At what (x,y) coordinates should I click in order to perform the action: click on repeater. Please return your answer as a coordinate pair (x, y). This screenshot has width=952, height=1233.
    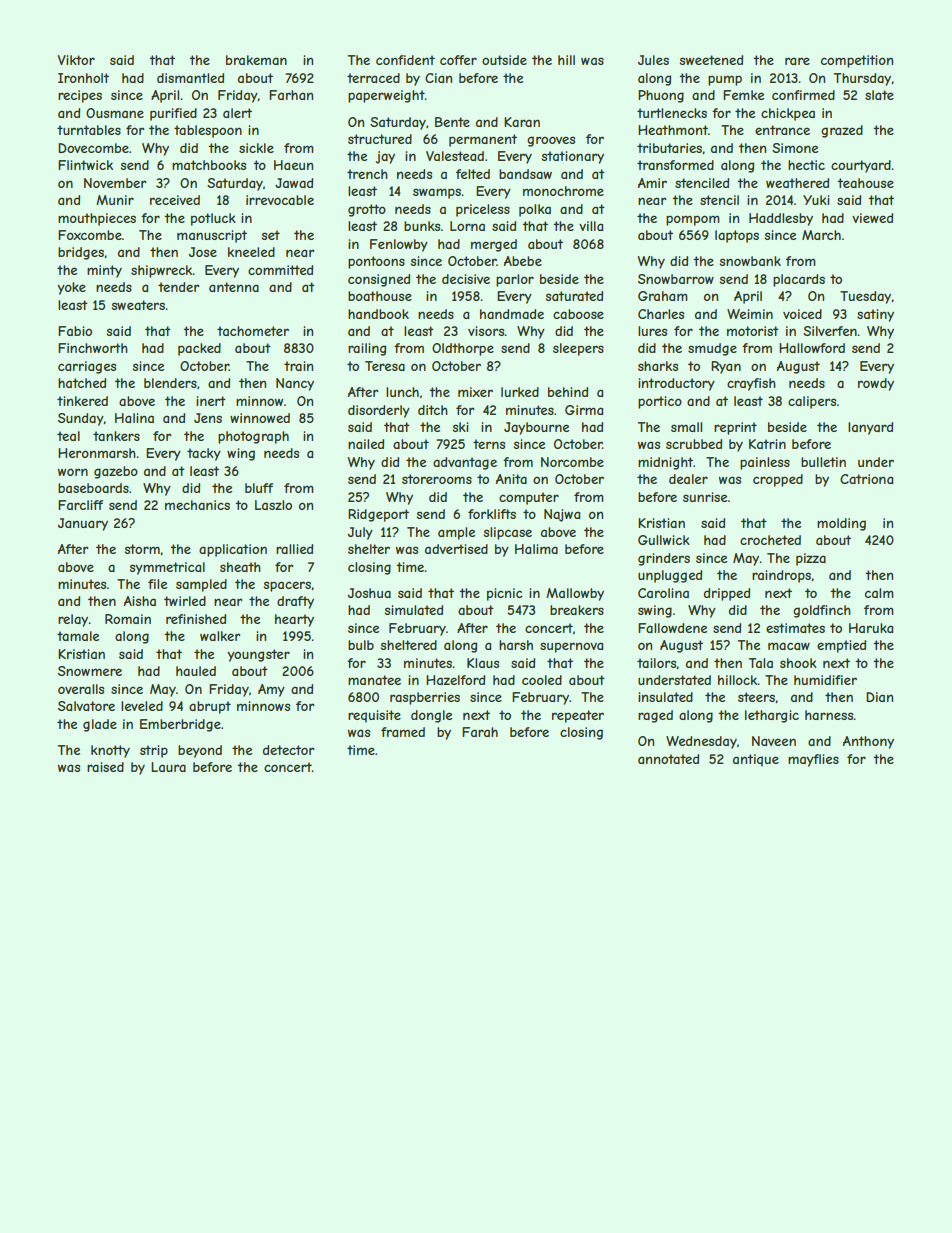
    Looking at the image, I should click on (578, 716).
